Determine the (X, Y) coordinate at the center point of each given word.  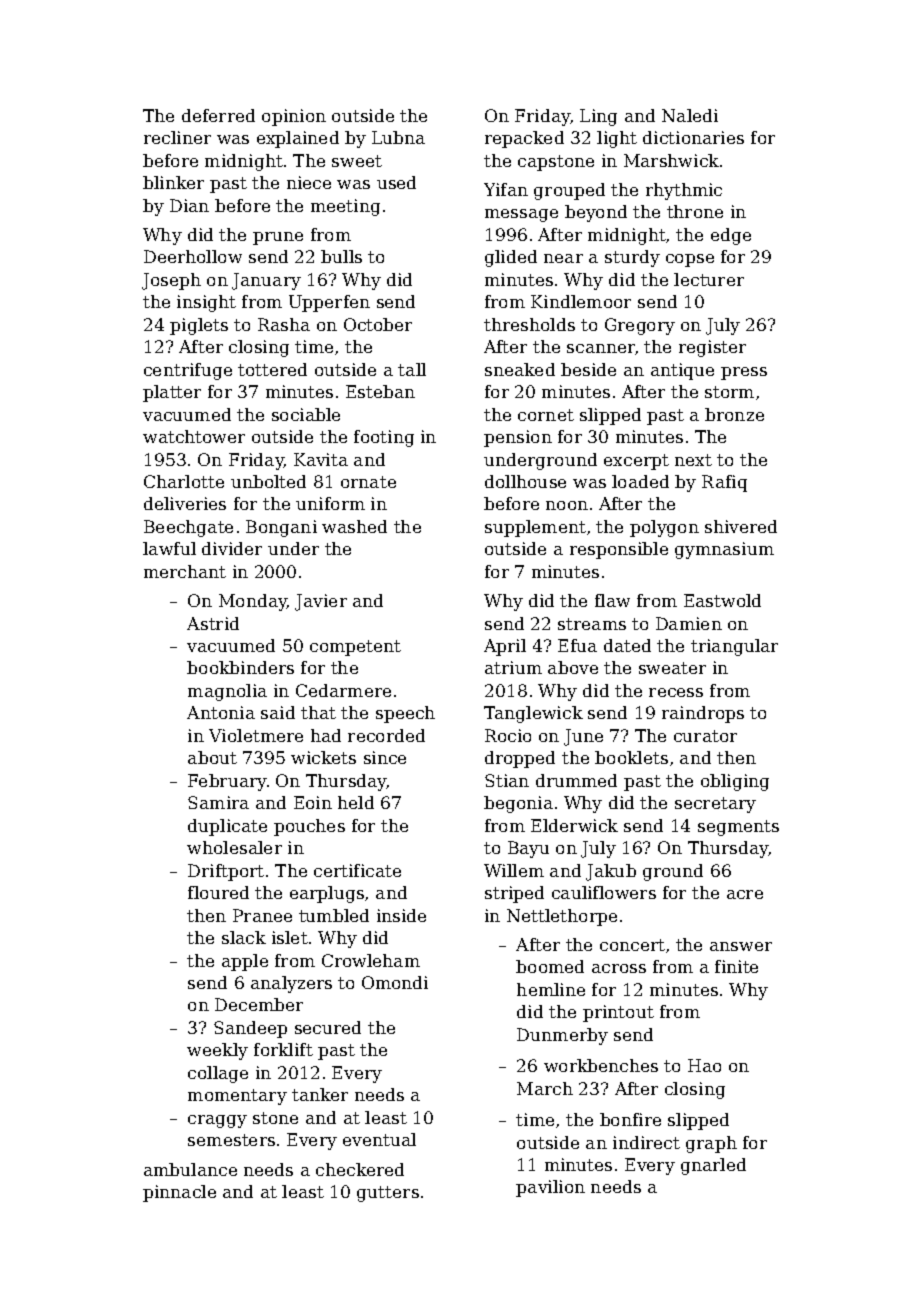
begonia (518, 804)
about (212, 757)
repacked (524, 139)
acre (745, 894)
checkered (360, 1169)
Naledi (690, 115)
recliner (177, 137)
